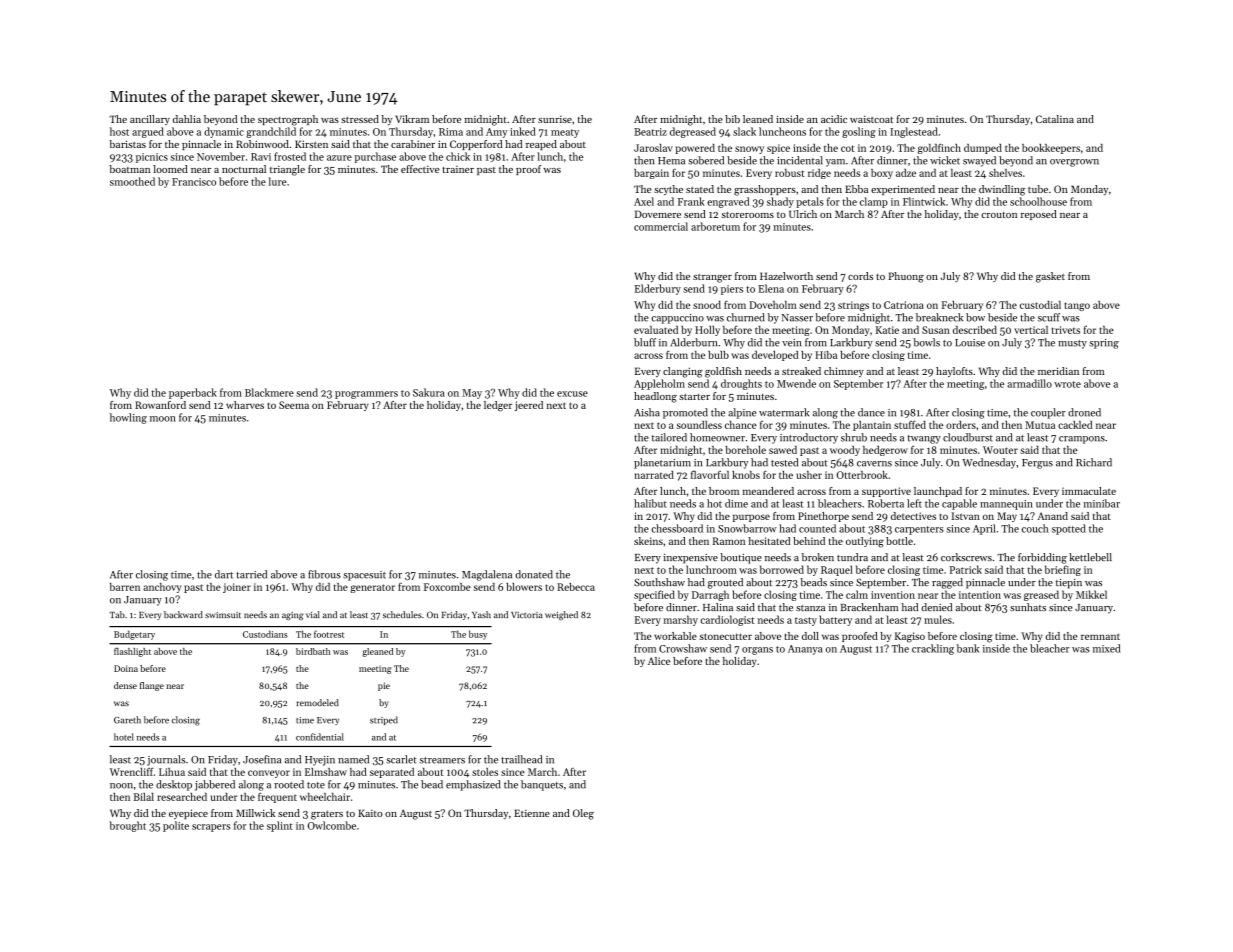 This image has height=952, width=1233. I want to click on bookkeepers, so click(1051, 149).
